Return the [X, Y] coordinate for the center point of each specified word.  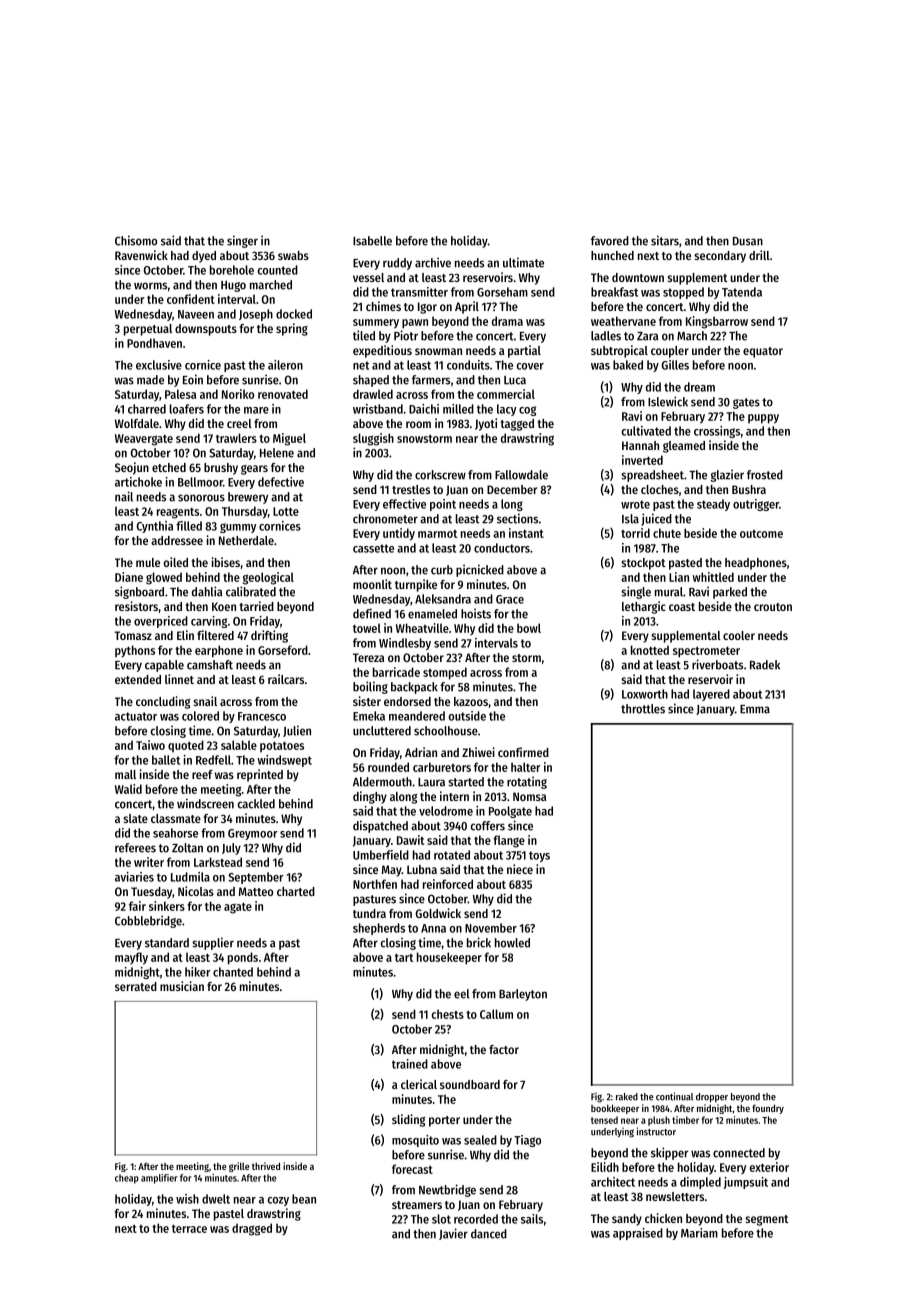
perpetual [148, 330]
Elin [185, 635]
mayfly [131, 958]
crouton [773, 607]
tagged [517, 425]
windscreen [205, 803]
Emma [755, 709]
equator [763, 352]
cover [530, 366]
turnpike [416, 585]
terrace [189, 1229]
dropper [712, 1098]
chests [447, 1014]
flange [509, 841]
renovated [283, 394]
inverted [642, 460]
